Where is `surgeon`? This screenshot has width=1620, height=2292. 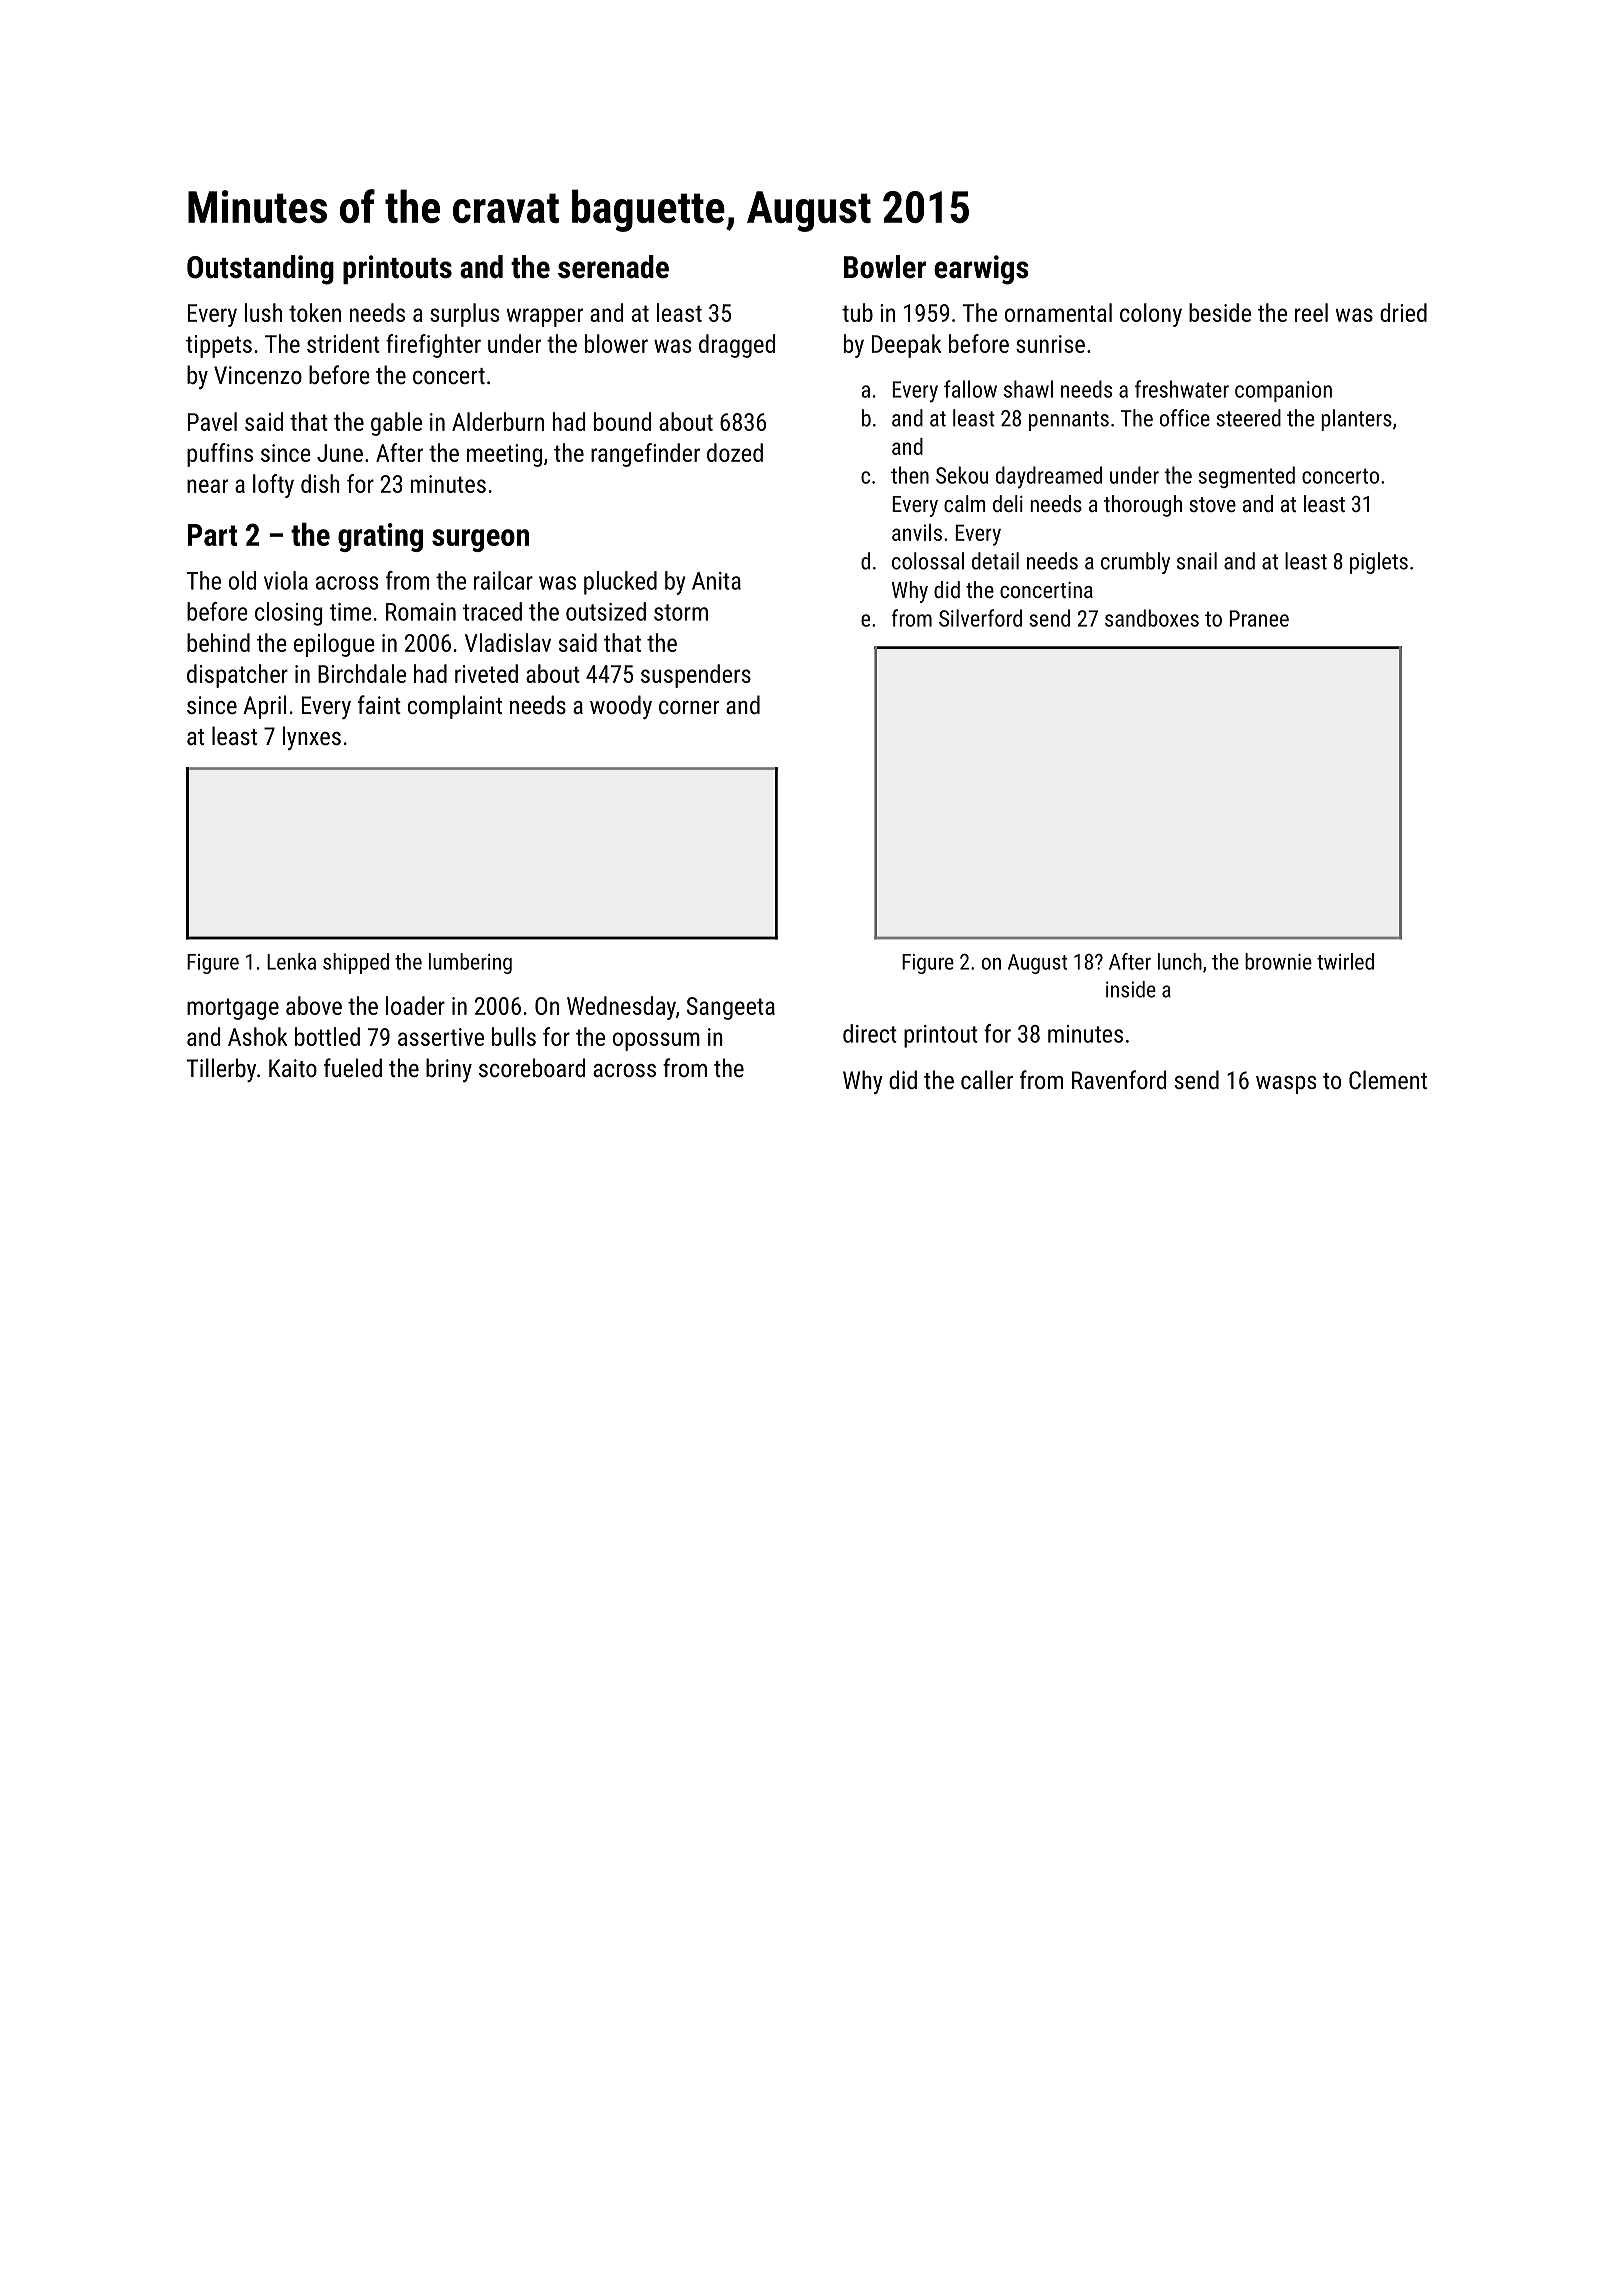 surgeon is located at coordinates (480, 540).
